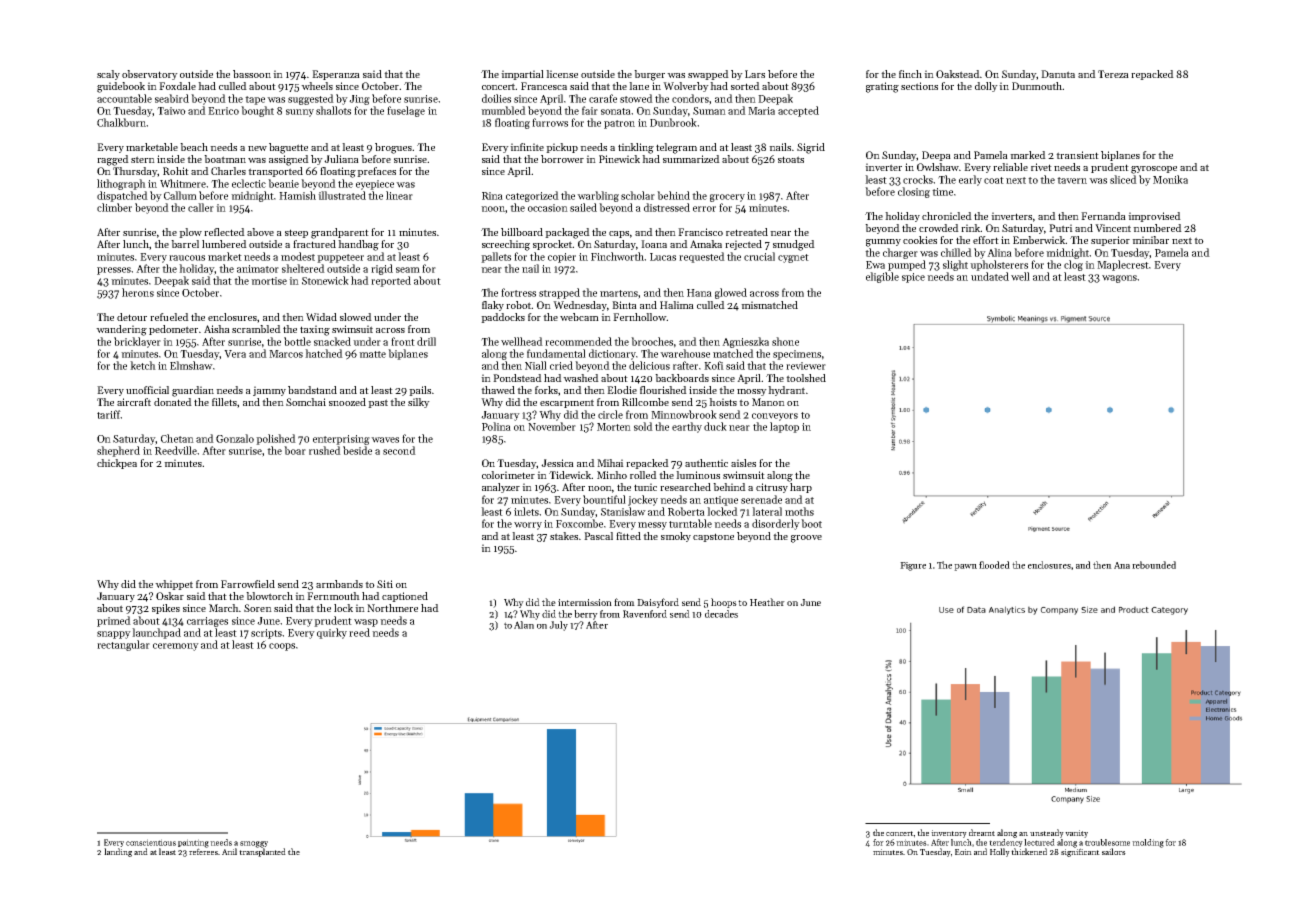 Image resolution: width=1308 pixels, height=924 pixels. Describe the element at coordinates (1119, 279) in the document. I see `wagons` at that location.
